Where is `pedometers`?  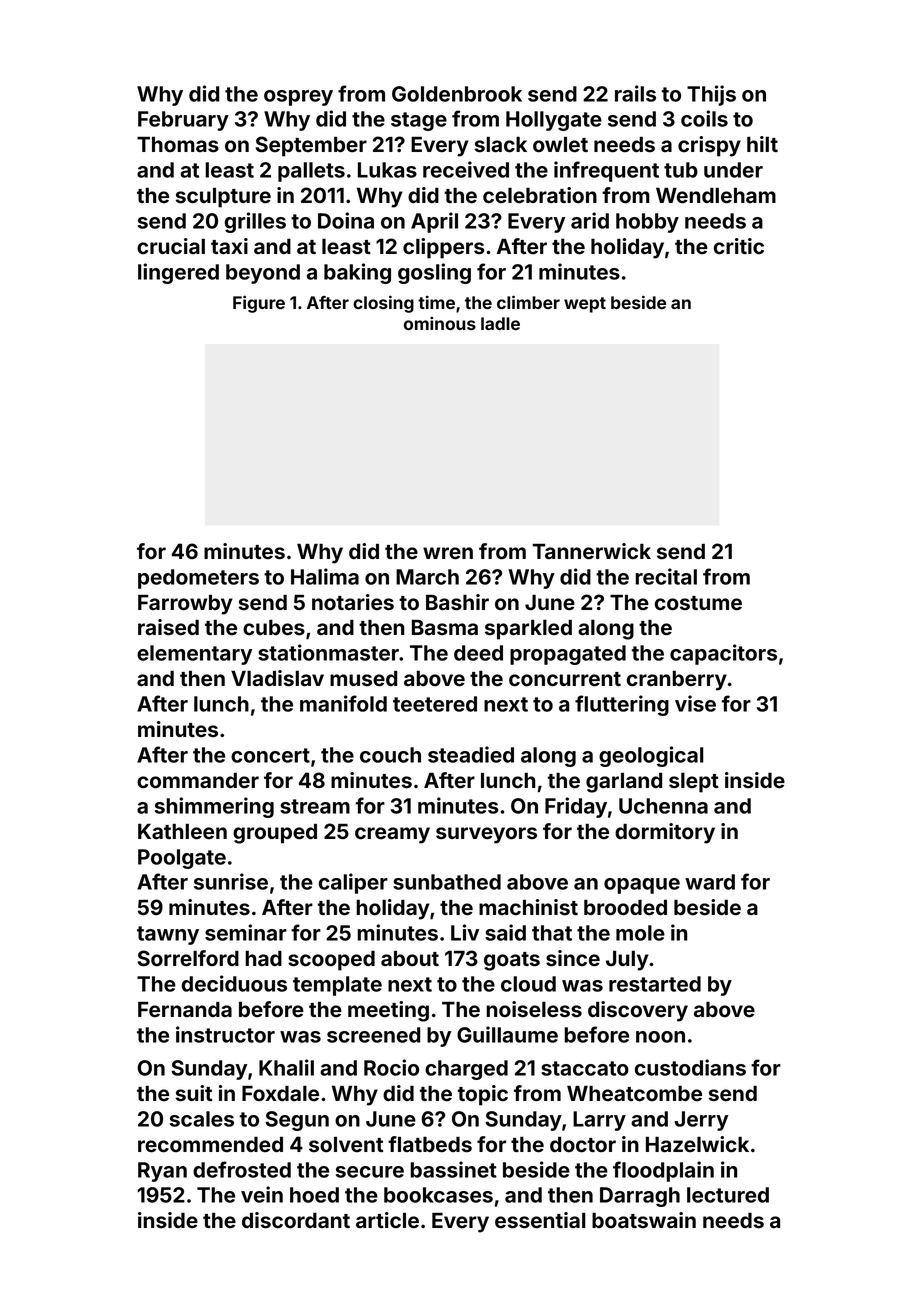 pedometers is located at coordinates (198, 579).
